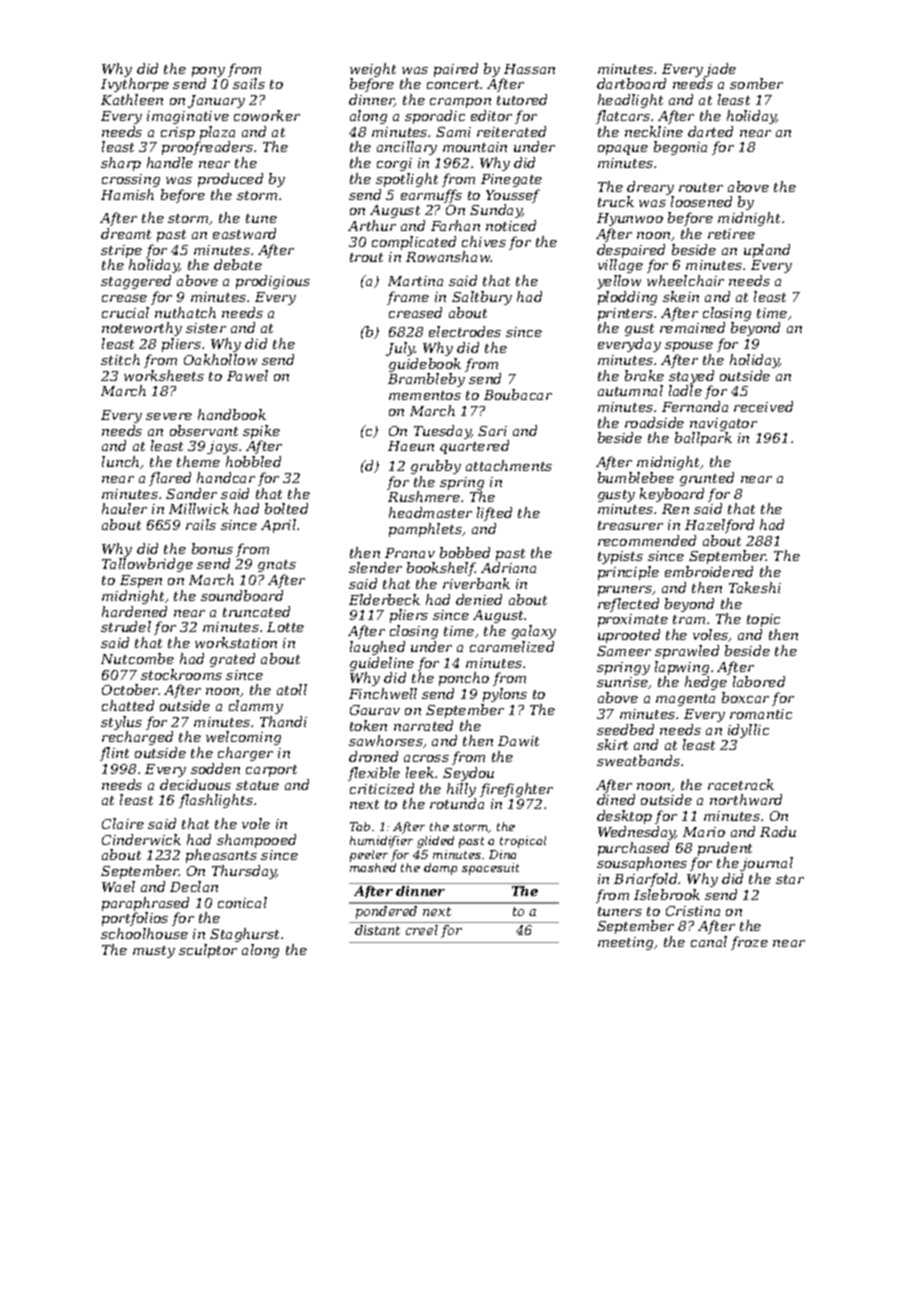 The height and width of the image is (1316, 908). Describe the element at coordinates (114, 754) in the image. I see `flint` at that location.
